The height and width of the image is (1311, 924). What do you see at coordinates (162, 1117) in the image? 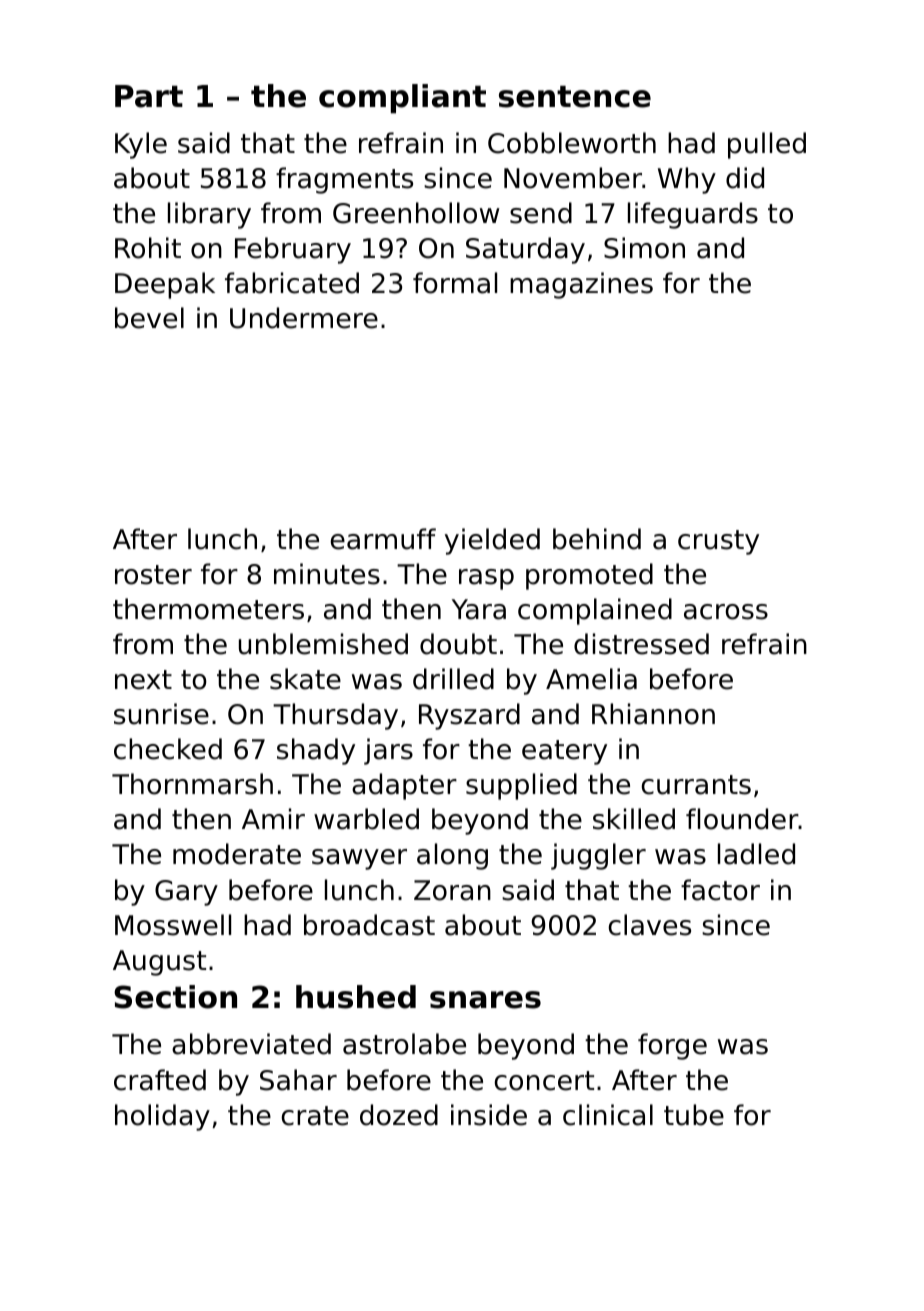
I see `holiday` at bounding box center [162, 1117].
